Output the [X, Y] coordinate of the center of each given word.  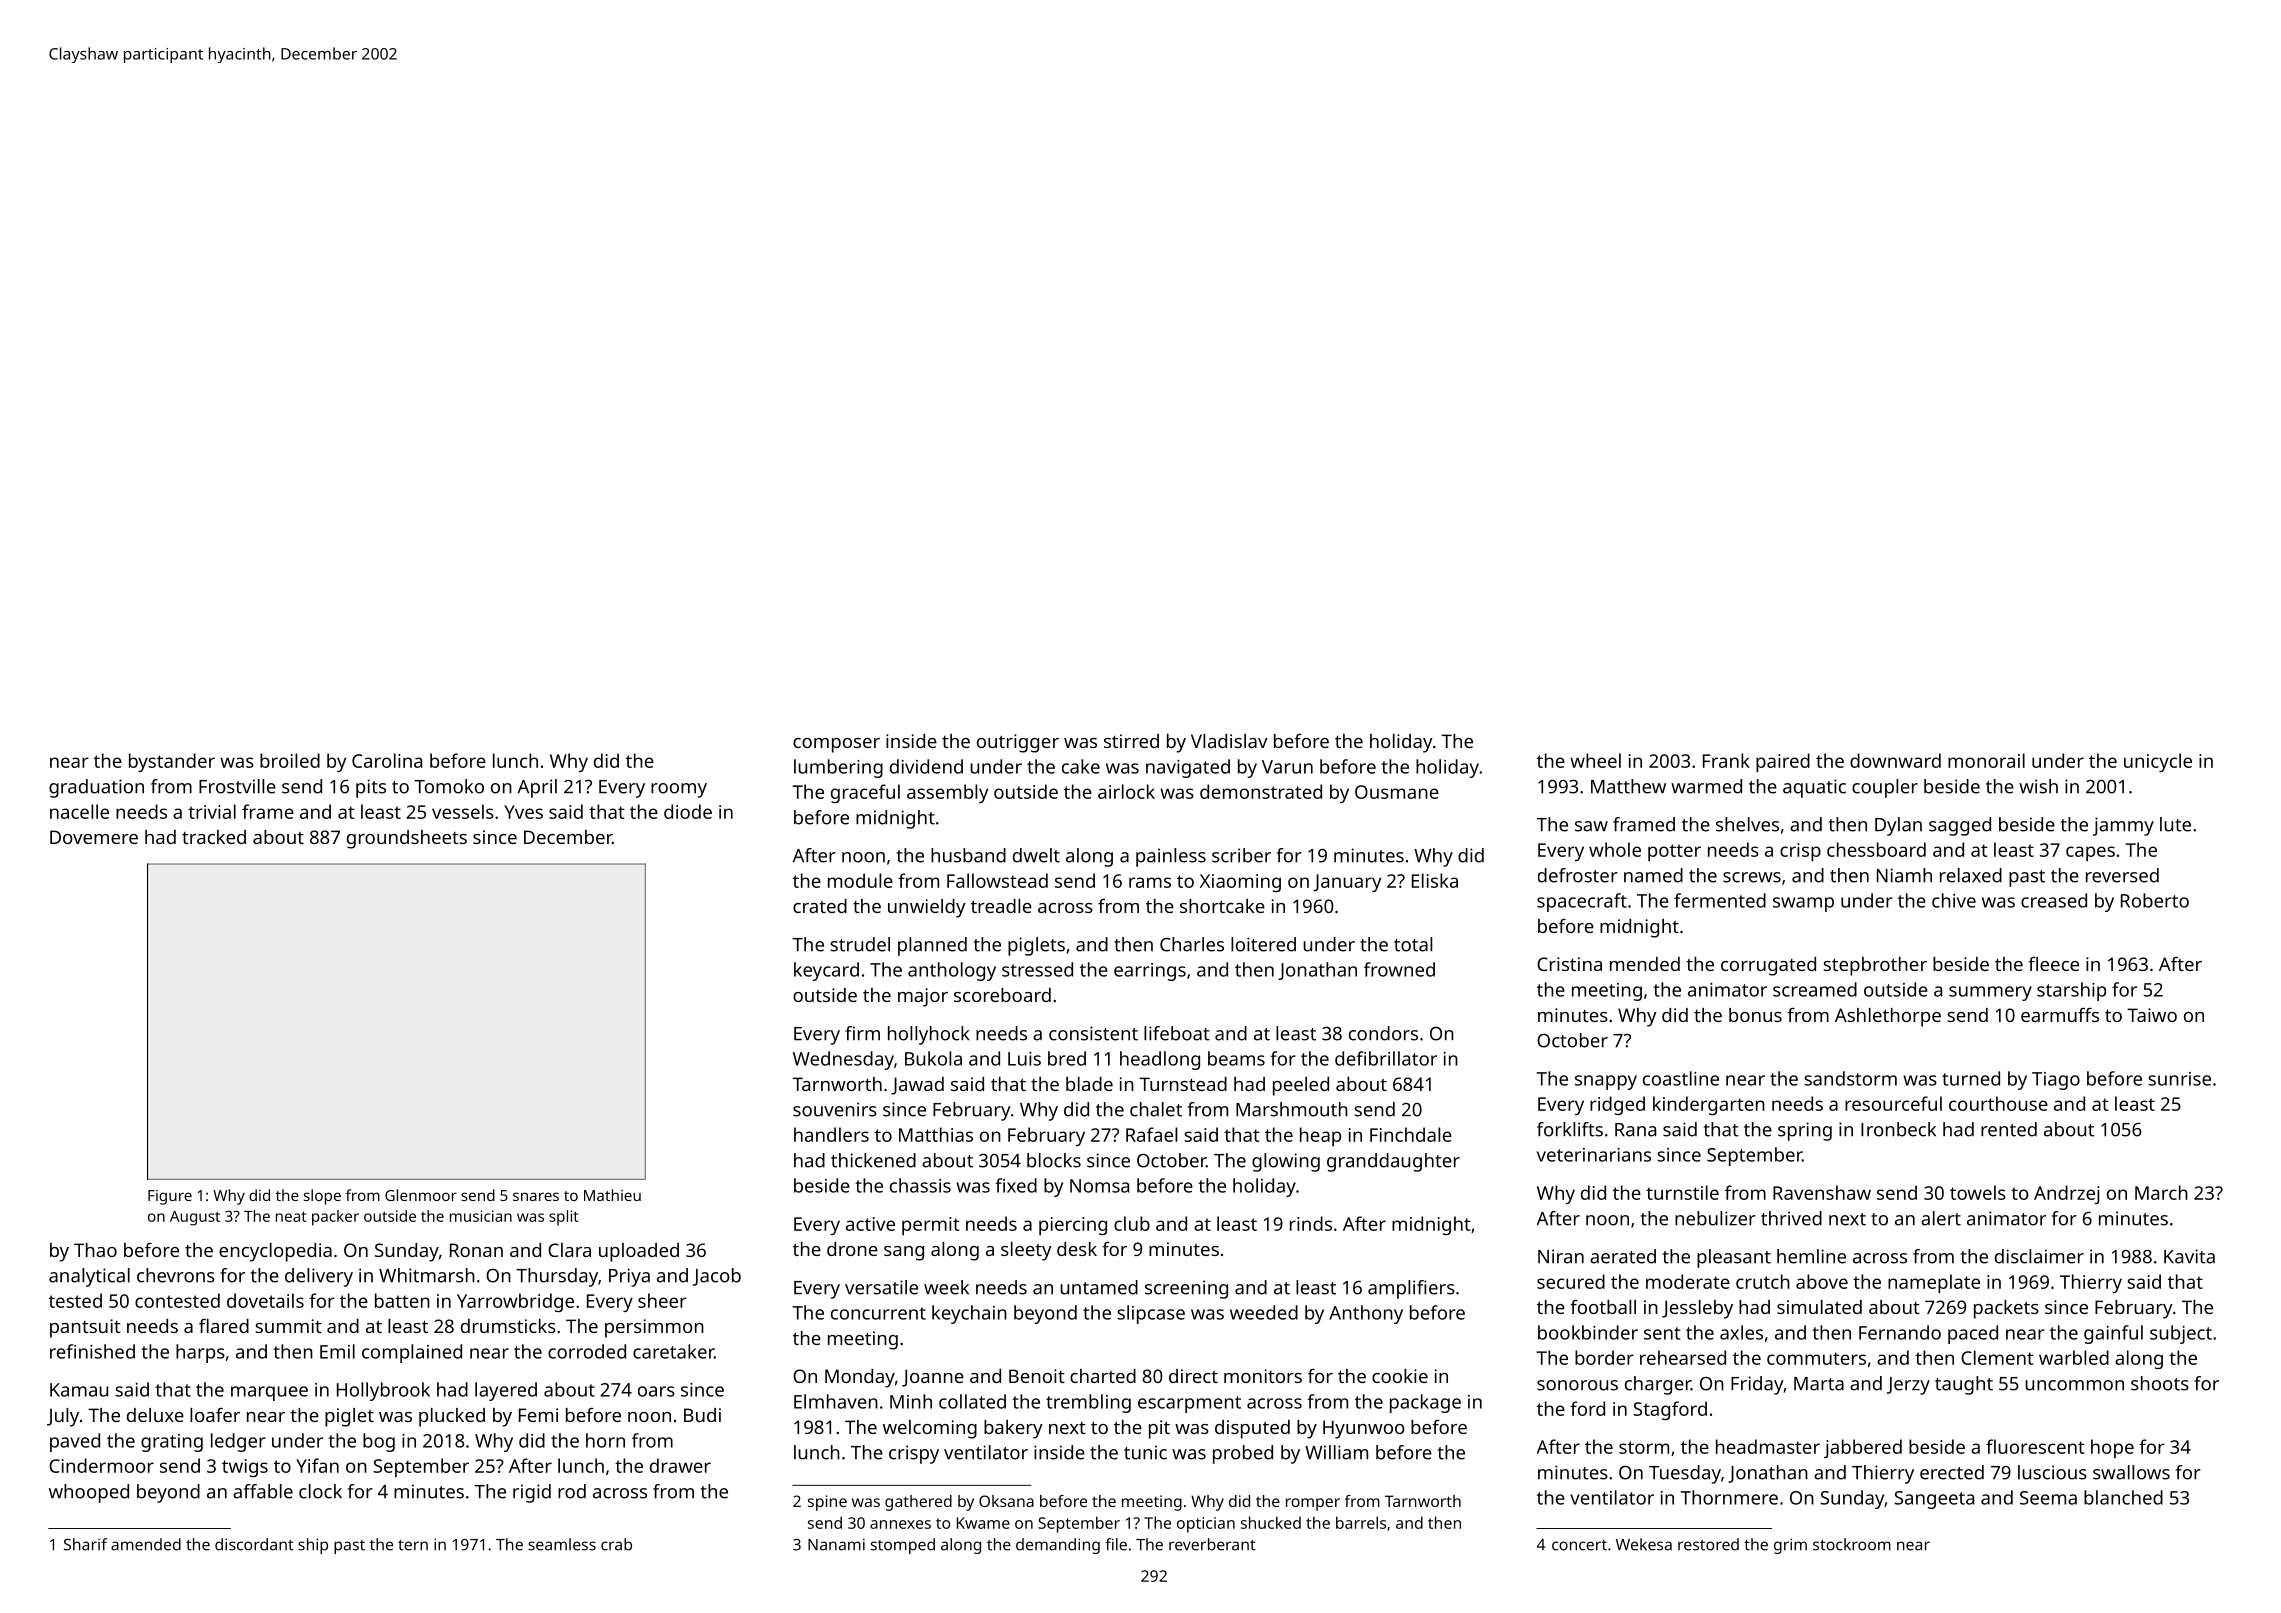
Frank [1726, 760]
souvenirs [835, 1109]
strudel [860, 944]
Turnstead [1183, 1084]
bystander [172, 762]
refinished [92, 1351]
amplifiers [1411, 1289]
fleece [2053, 963]
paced [1973, 1334]
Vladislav [1229, 741]
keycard [826, 971]
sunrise [2179, 1079]
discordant [254, 1544]
